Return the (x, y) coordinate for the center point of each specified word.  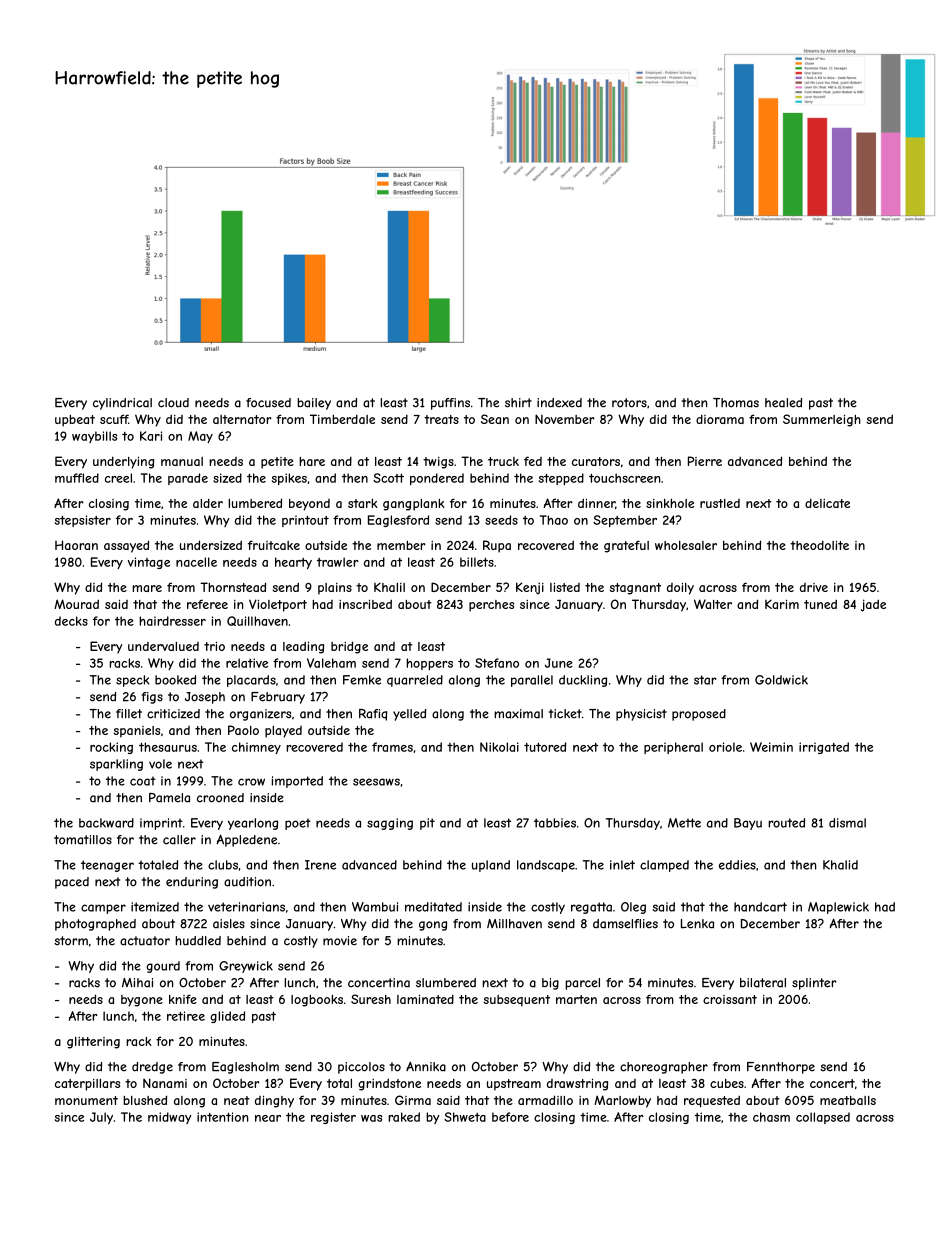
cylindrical (122, 404)
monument (86, 1100)
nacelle (196, 562)
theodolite (819, 545)
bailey (314, 404)
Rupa (497, 546)
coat (143, 781)
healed (783, 403)
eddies (737, 865)
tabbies (555, 823)
